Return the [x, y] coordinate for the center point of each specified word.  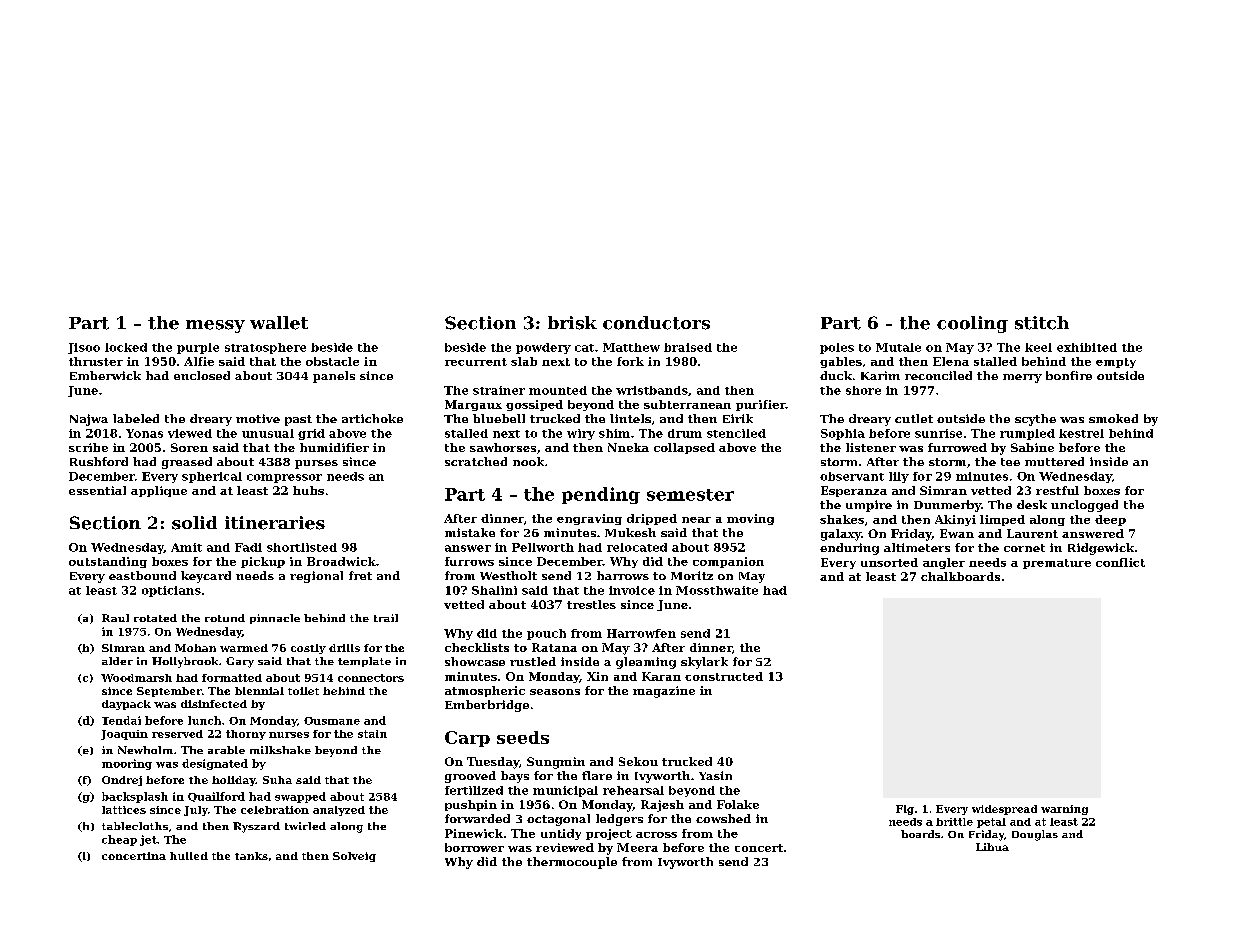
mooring [127, 764]
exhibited [1087, 347]
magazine [664, 692]
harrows [623, 575]
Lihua [992, 847]
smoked [1113, 418]
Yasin [715, 775]
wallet [279, 323]
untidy [561, 834]
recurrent [476, 362]
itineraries [275, 523]
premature [1057, 564]
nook [528, 461]
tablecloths [135, 826]
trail [386, 618]
